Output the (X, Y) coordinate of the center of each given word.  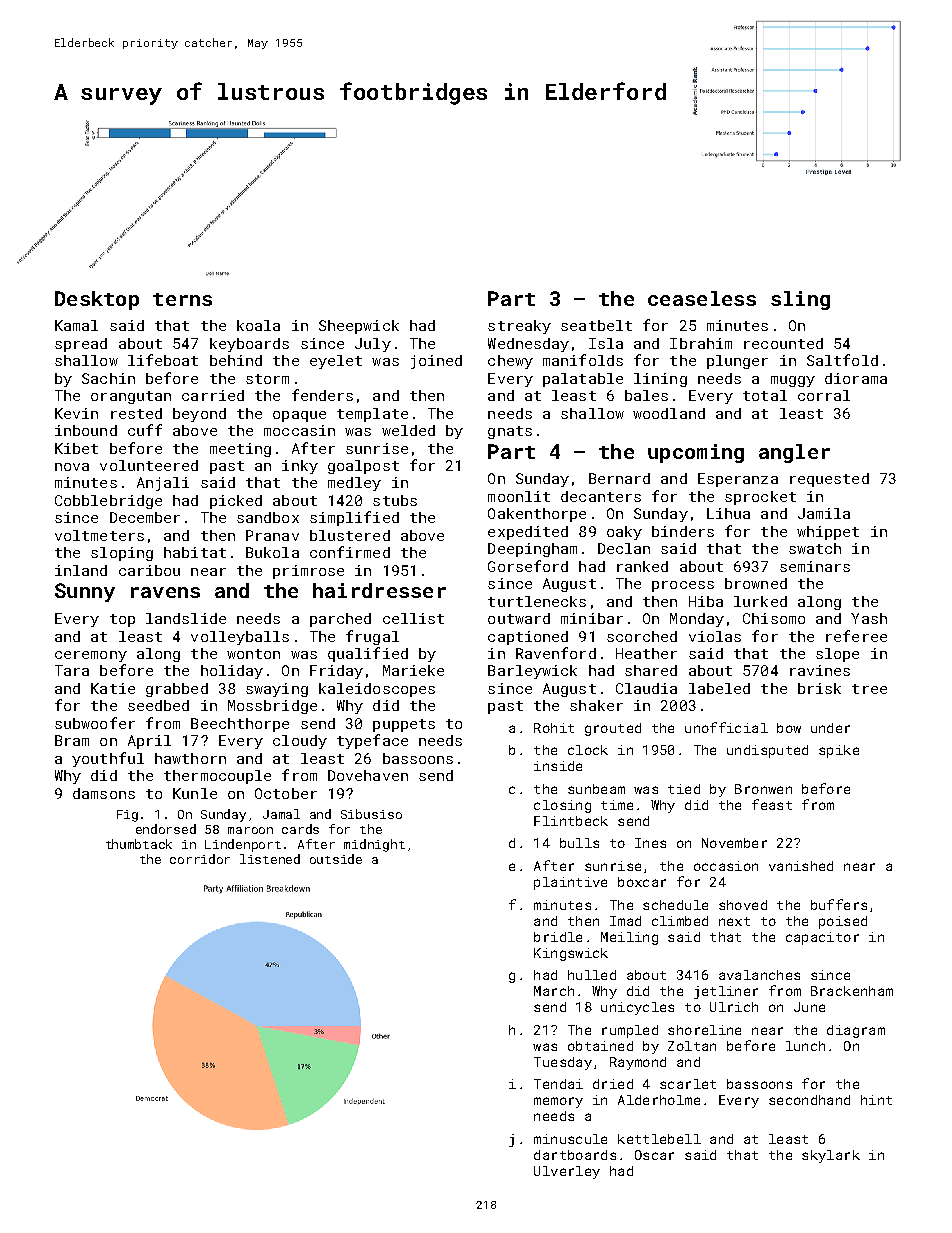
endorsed (166, 829)
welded (408, 430)
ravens (165, 592)
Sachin (108, 378)
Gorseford (528, 566)
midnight (374, 845)
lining (660, 380)
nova (72, 467)
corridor (200, 859)
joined (436, 362)
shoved (743, 905)
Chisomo (774, 618)
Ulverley (567, 1172)
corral (824, 395)
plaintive (570, 883)
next (734, 921)
